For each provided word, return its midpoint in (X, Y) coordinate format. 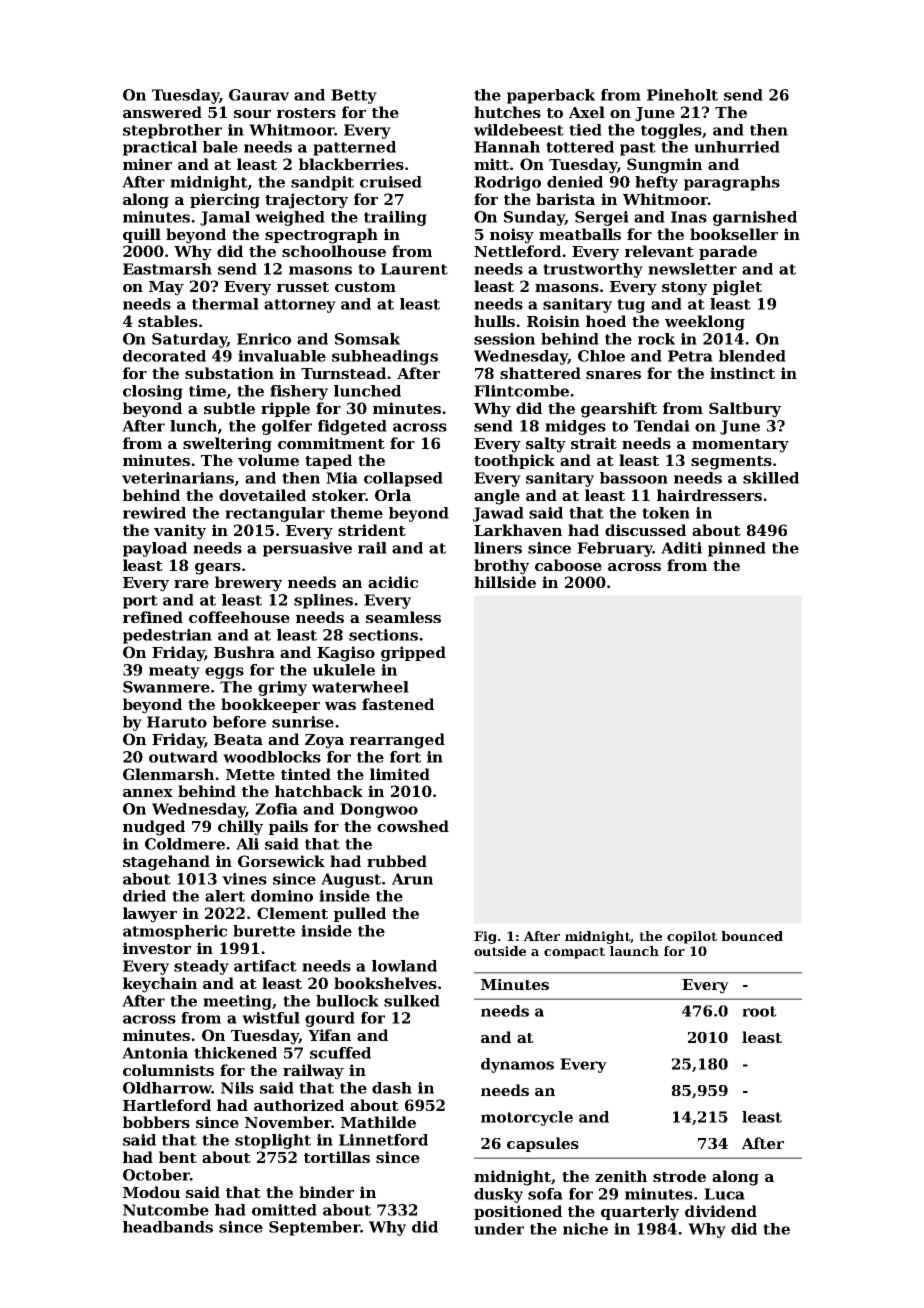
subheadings (385, 357)
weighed (290, 218)
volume (268, 460)
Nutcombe (166, 1210)
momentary (740, 446)
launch (634, 951)
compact (574, 953)
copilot (692, 937)
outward (183, 757)
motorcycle (527, 1118)
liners (498, 548)
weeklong (705, 323)
